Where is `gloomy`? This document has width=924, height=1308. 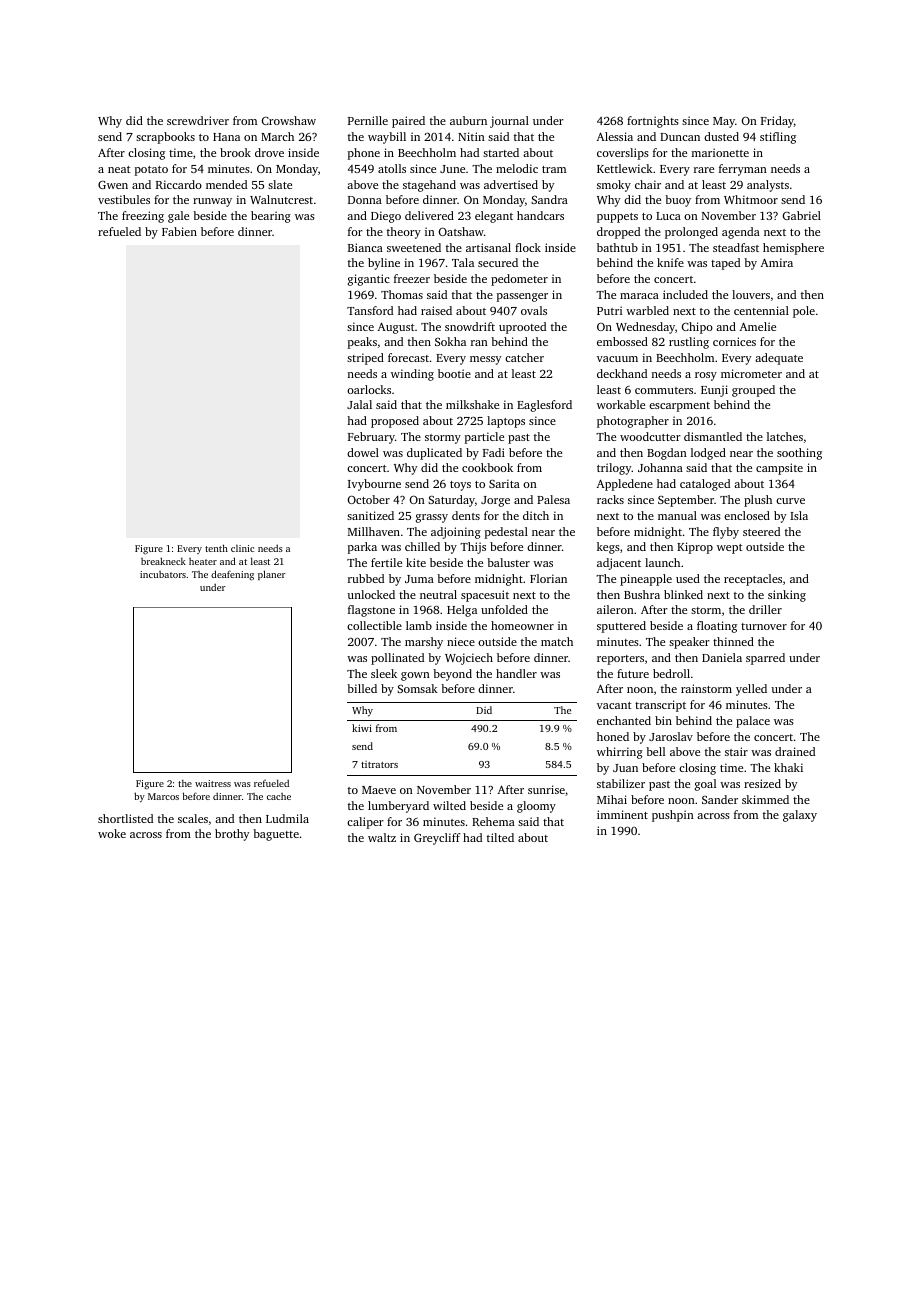
gloomy is located at coordinates (536, 807).
